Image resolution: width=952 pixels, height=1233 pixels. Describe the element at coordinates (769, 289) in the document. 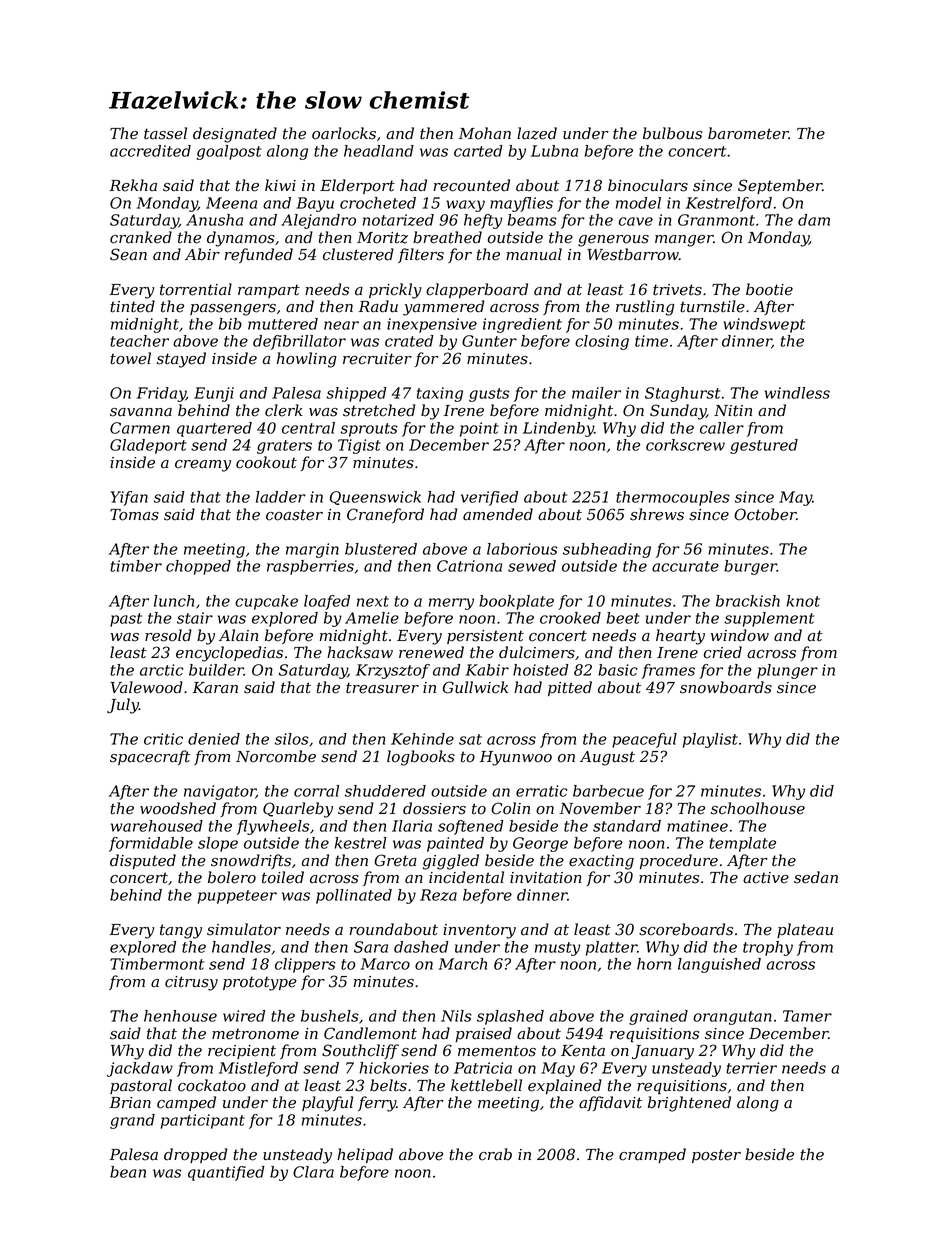

I see `bootie` at that location.
